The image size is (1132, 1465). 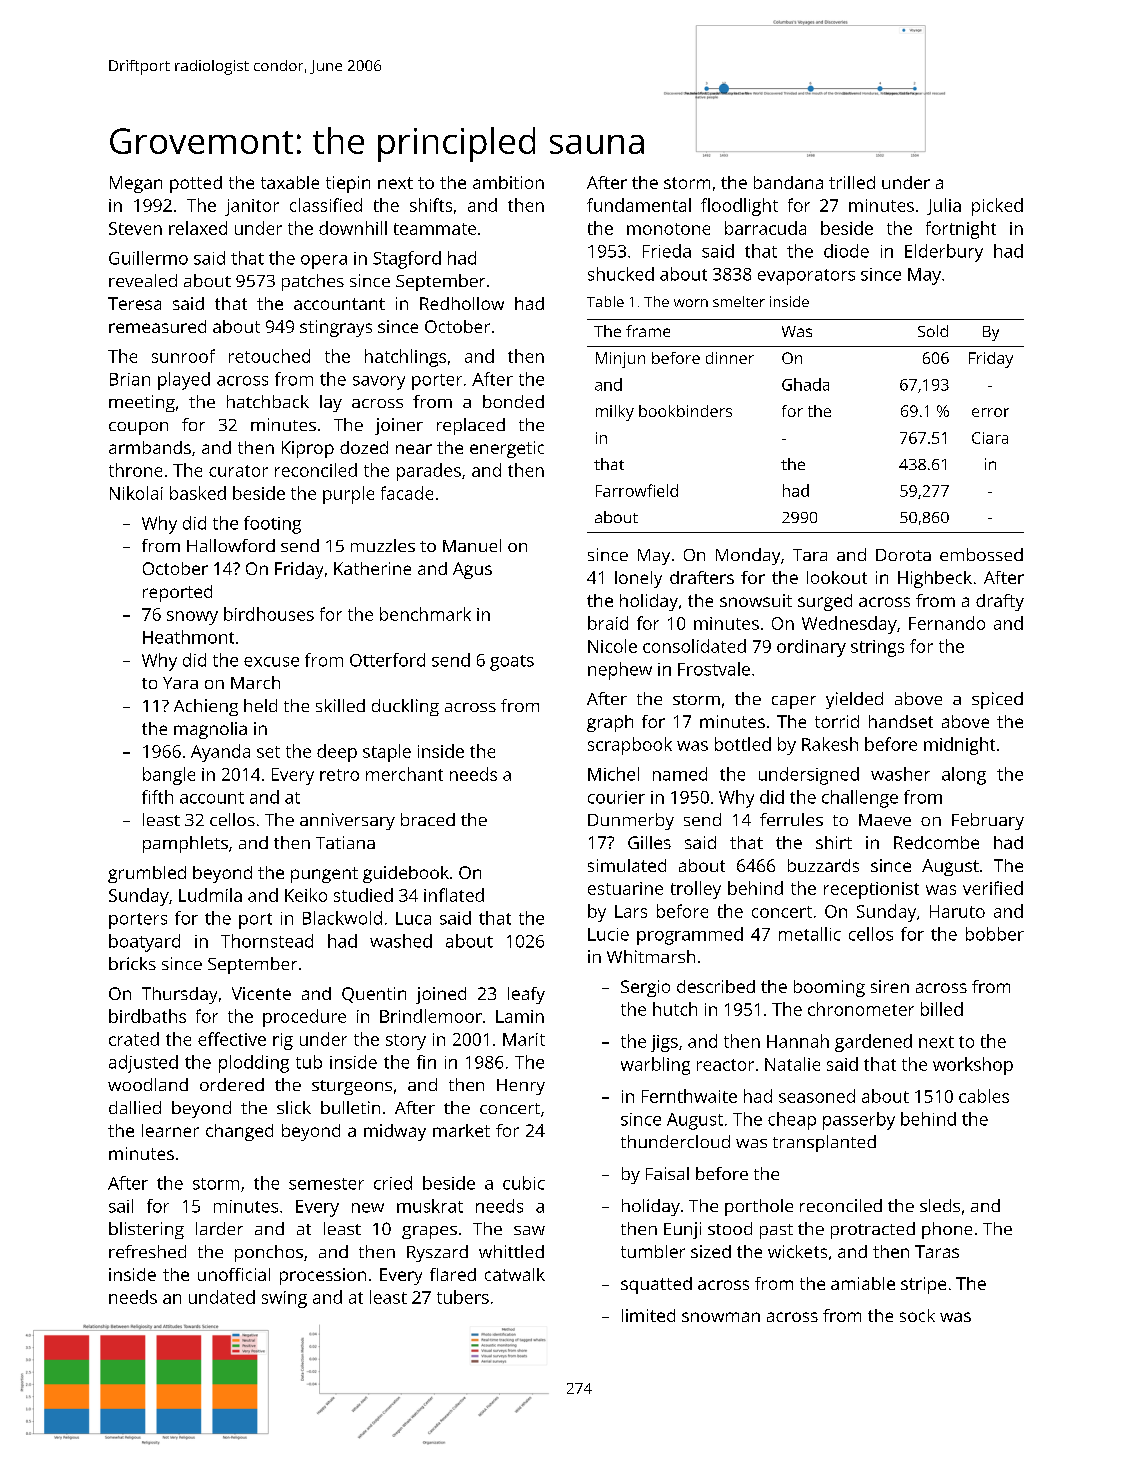 What do you see at coordinates (852, 182) in the document?
I see `trilled` at bounding box center [852, 182].
